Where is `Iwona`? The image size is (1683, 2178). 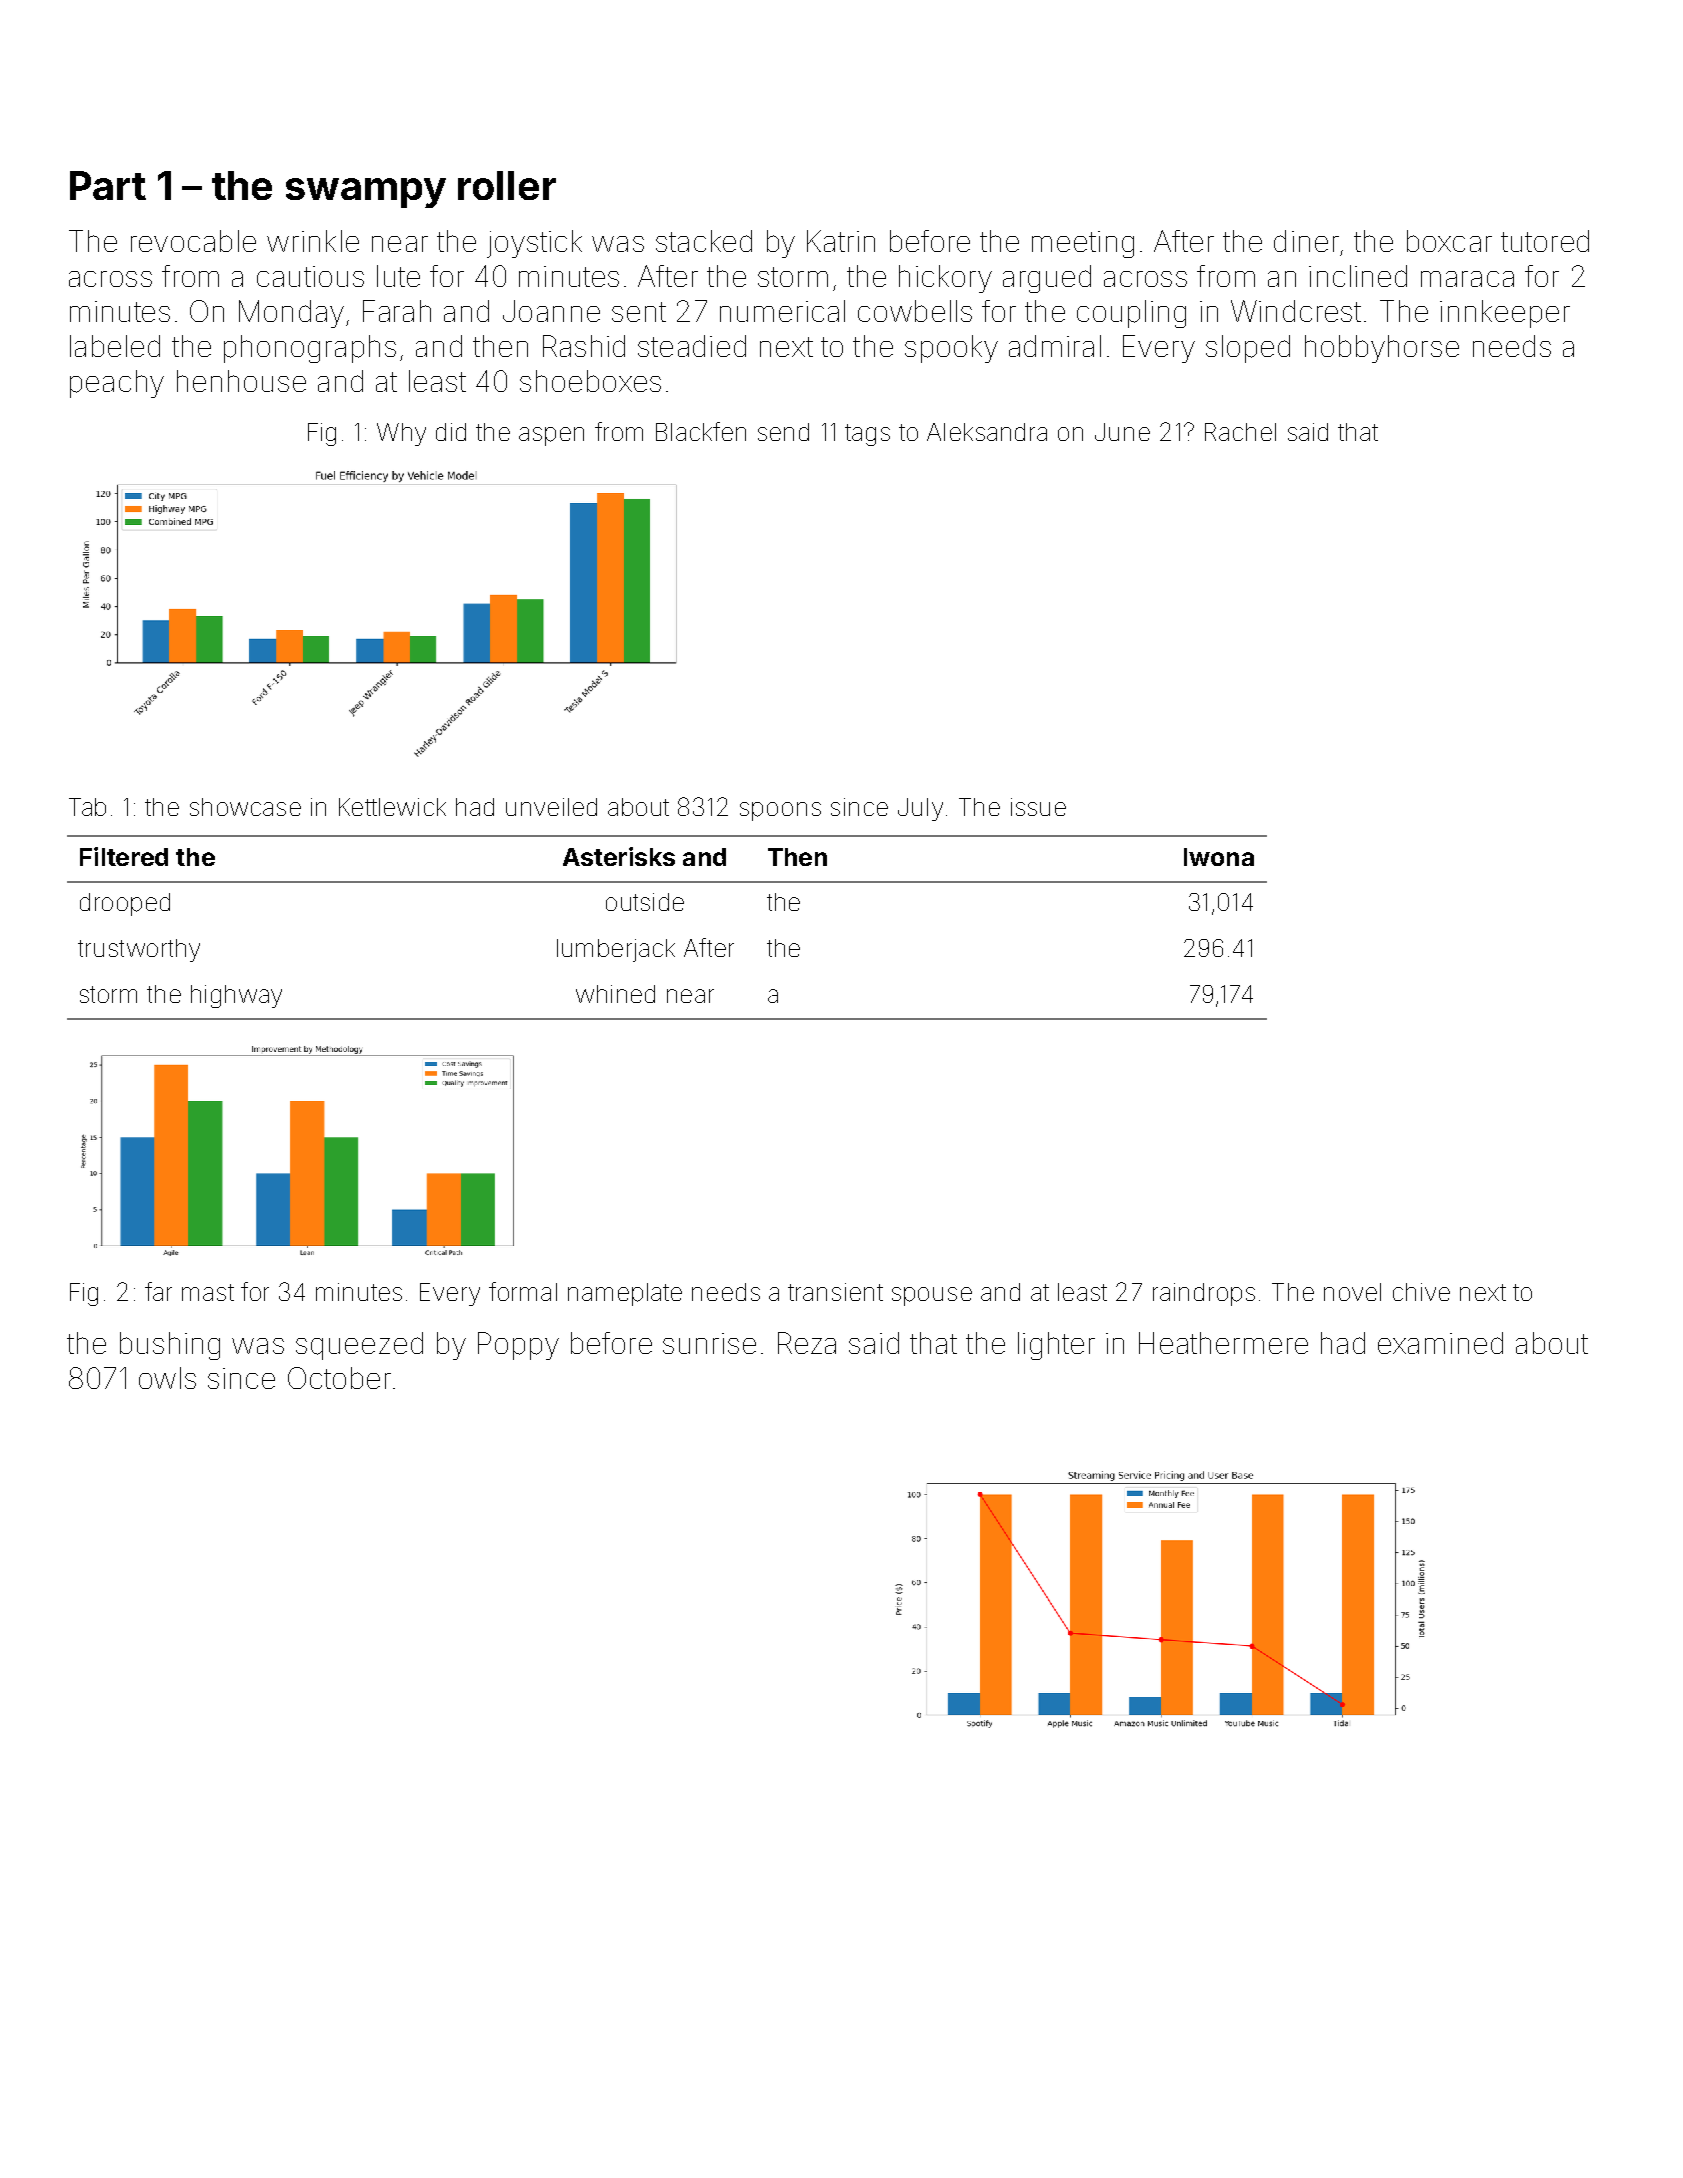 Iwona is located at coordinates (1219, 857).
